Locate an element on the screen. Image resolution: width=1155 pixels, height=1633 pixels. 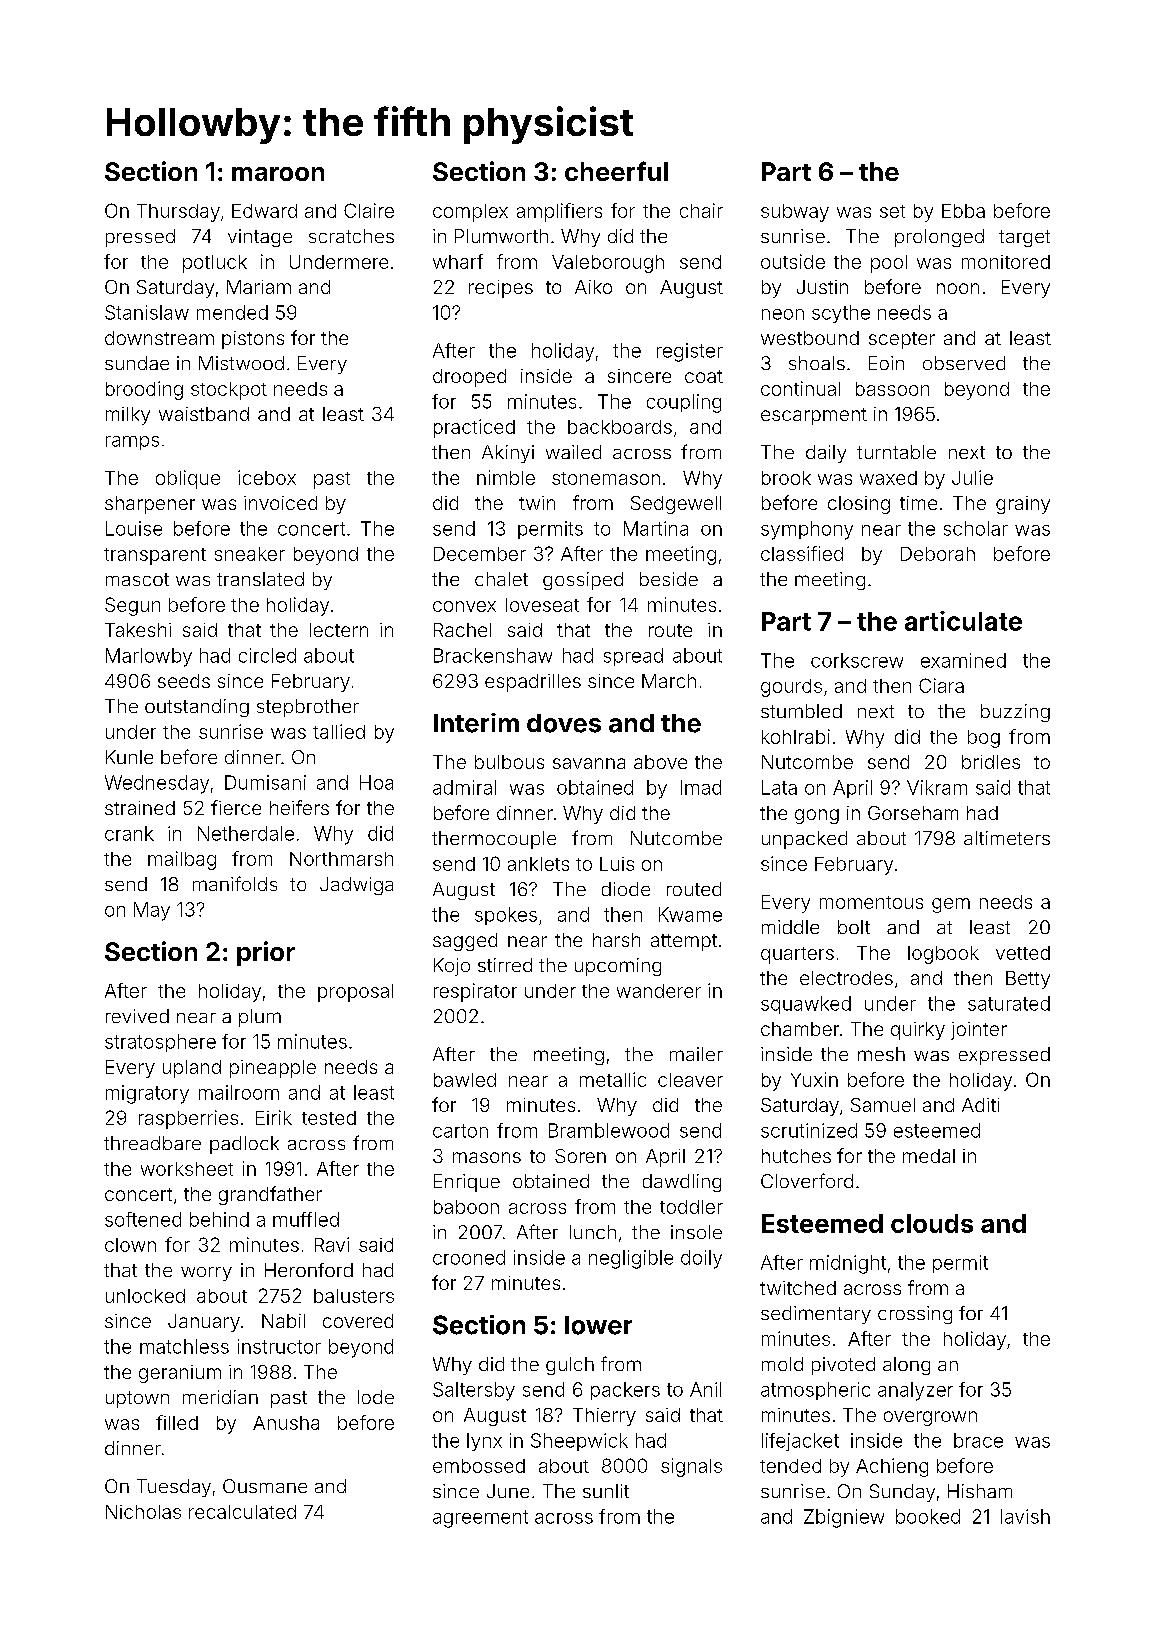
complex is located at coordinates (470, 213).
